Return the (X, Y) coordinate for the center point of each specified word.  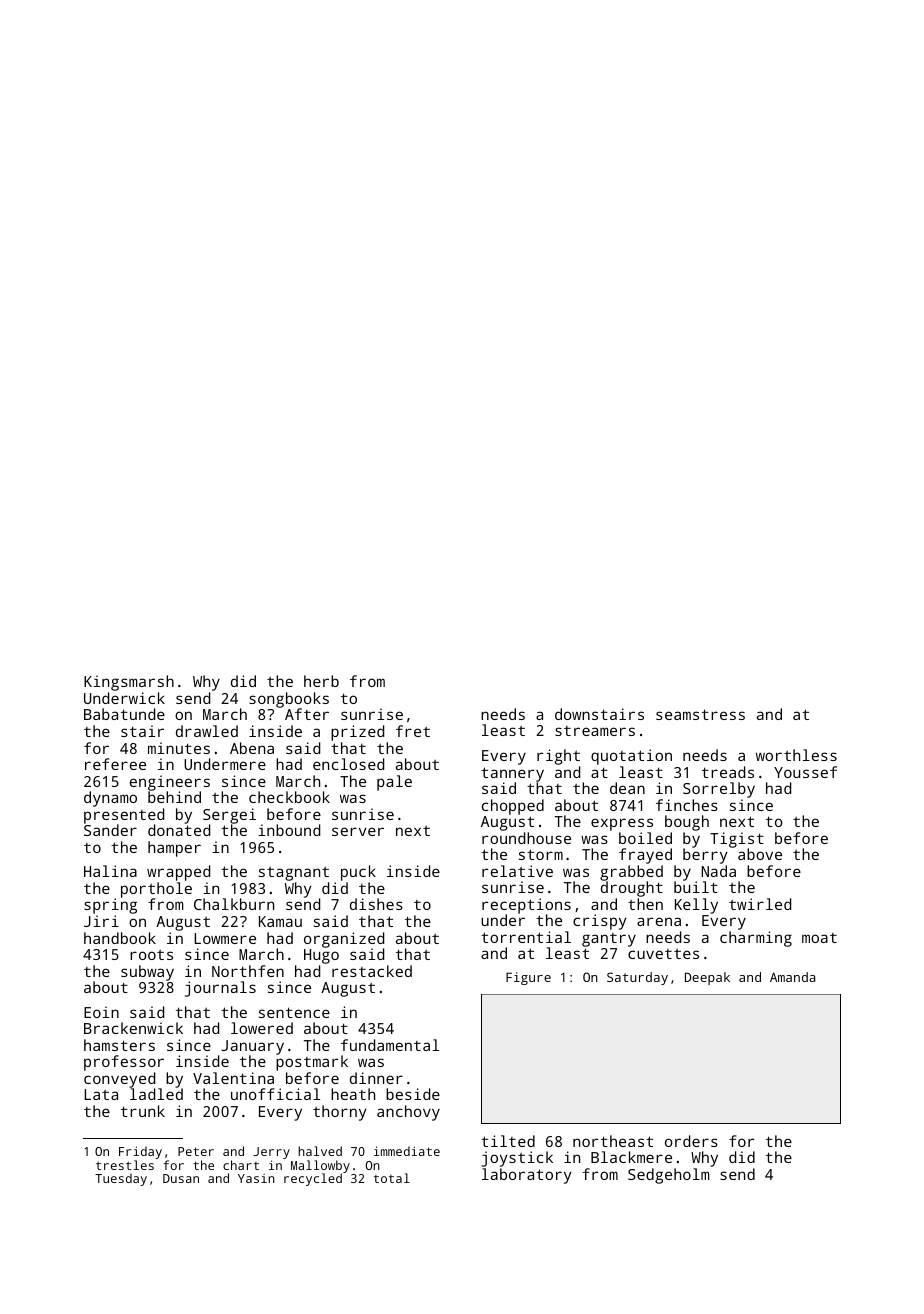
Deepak (707, 978)
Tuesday (121, 1179)
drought (632, 889)
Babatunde (124, 714)
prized (357, 733)
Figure (528, 978)
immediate (407, 1151)
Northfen (248, 971)
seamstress (700, 714)
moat (819, 938)
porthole (156, 890)
